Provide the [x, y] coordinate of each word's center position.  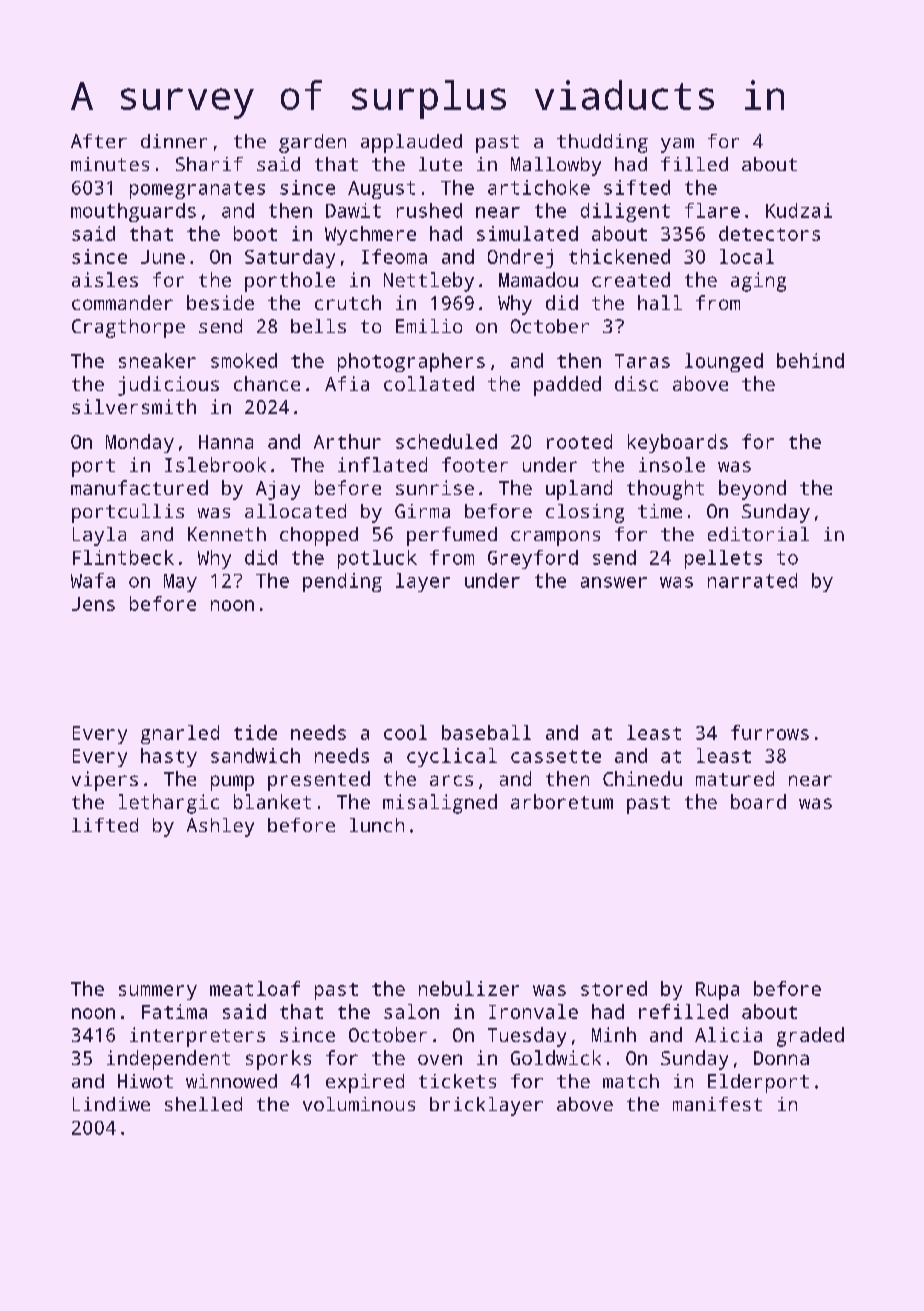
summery [158, 992]
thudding [602, 143]
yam [677, 145]
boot [255, 233]
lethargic [169, 804]
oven [440, 1059]
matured [735, 778]
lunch [377, 825]
